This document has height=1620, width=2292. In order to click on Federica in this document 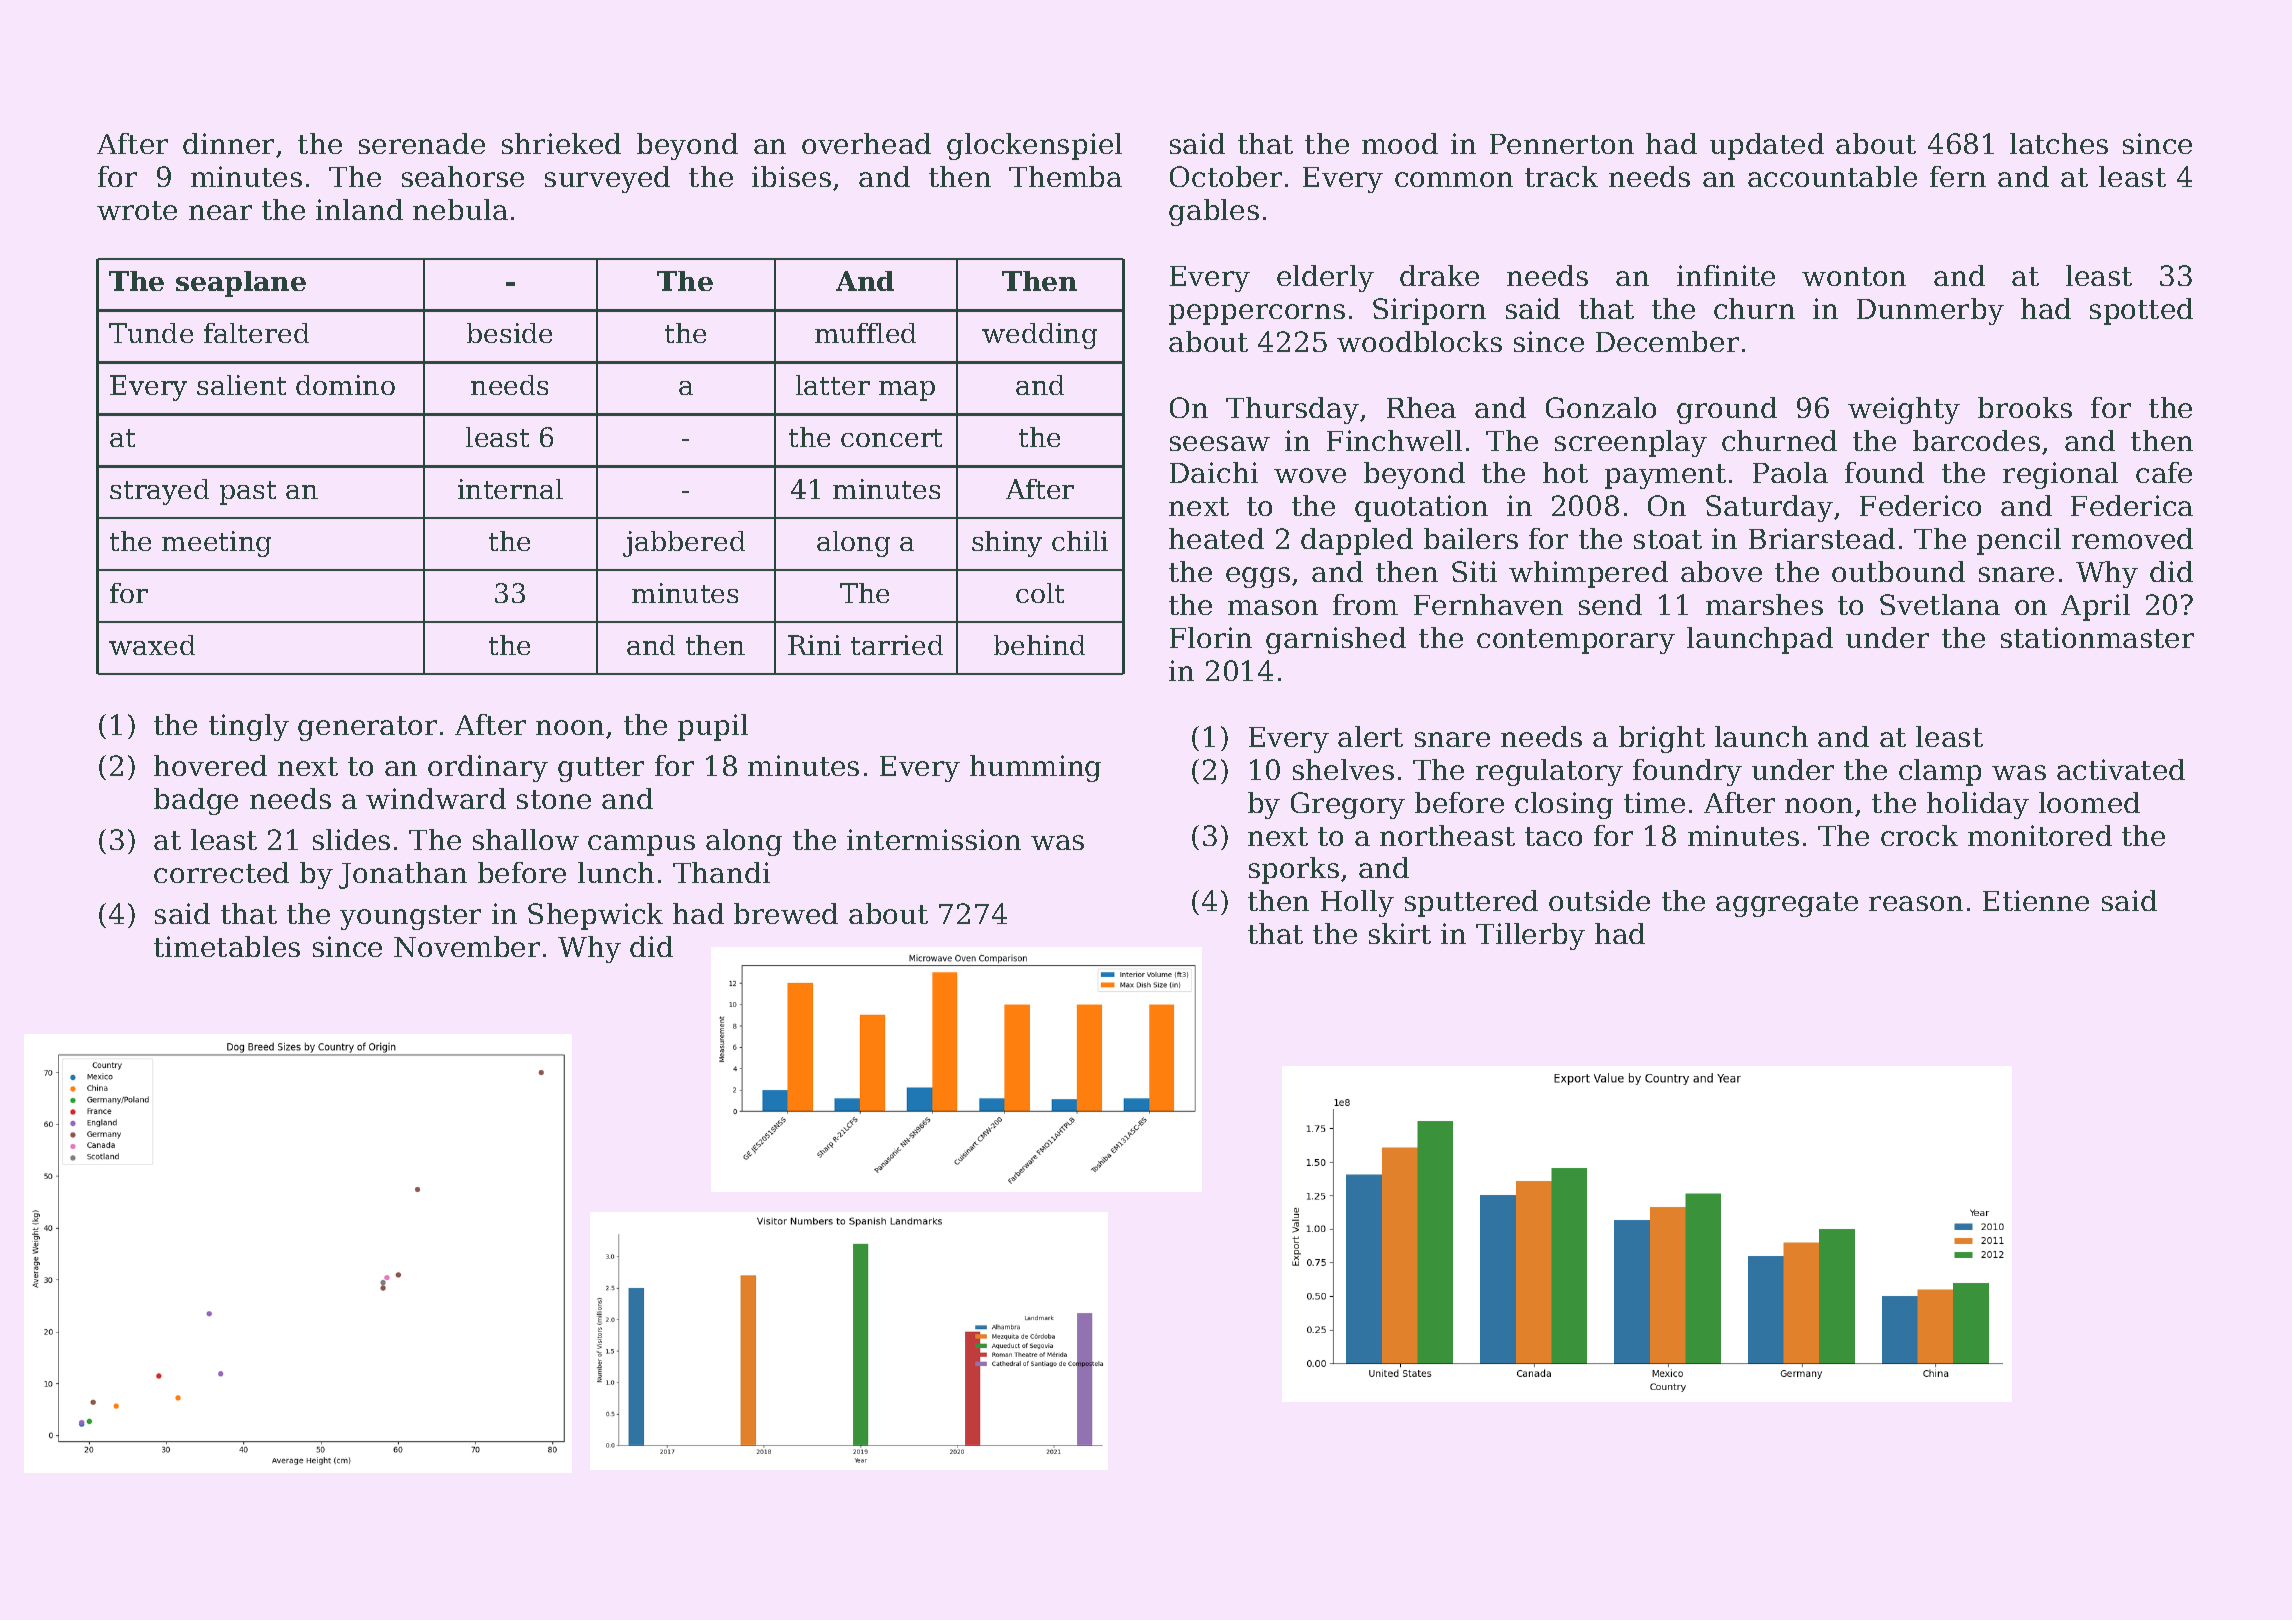, I will do `click(2132, 505)`.
